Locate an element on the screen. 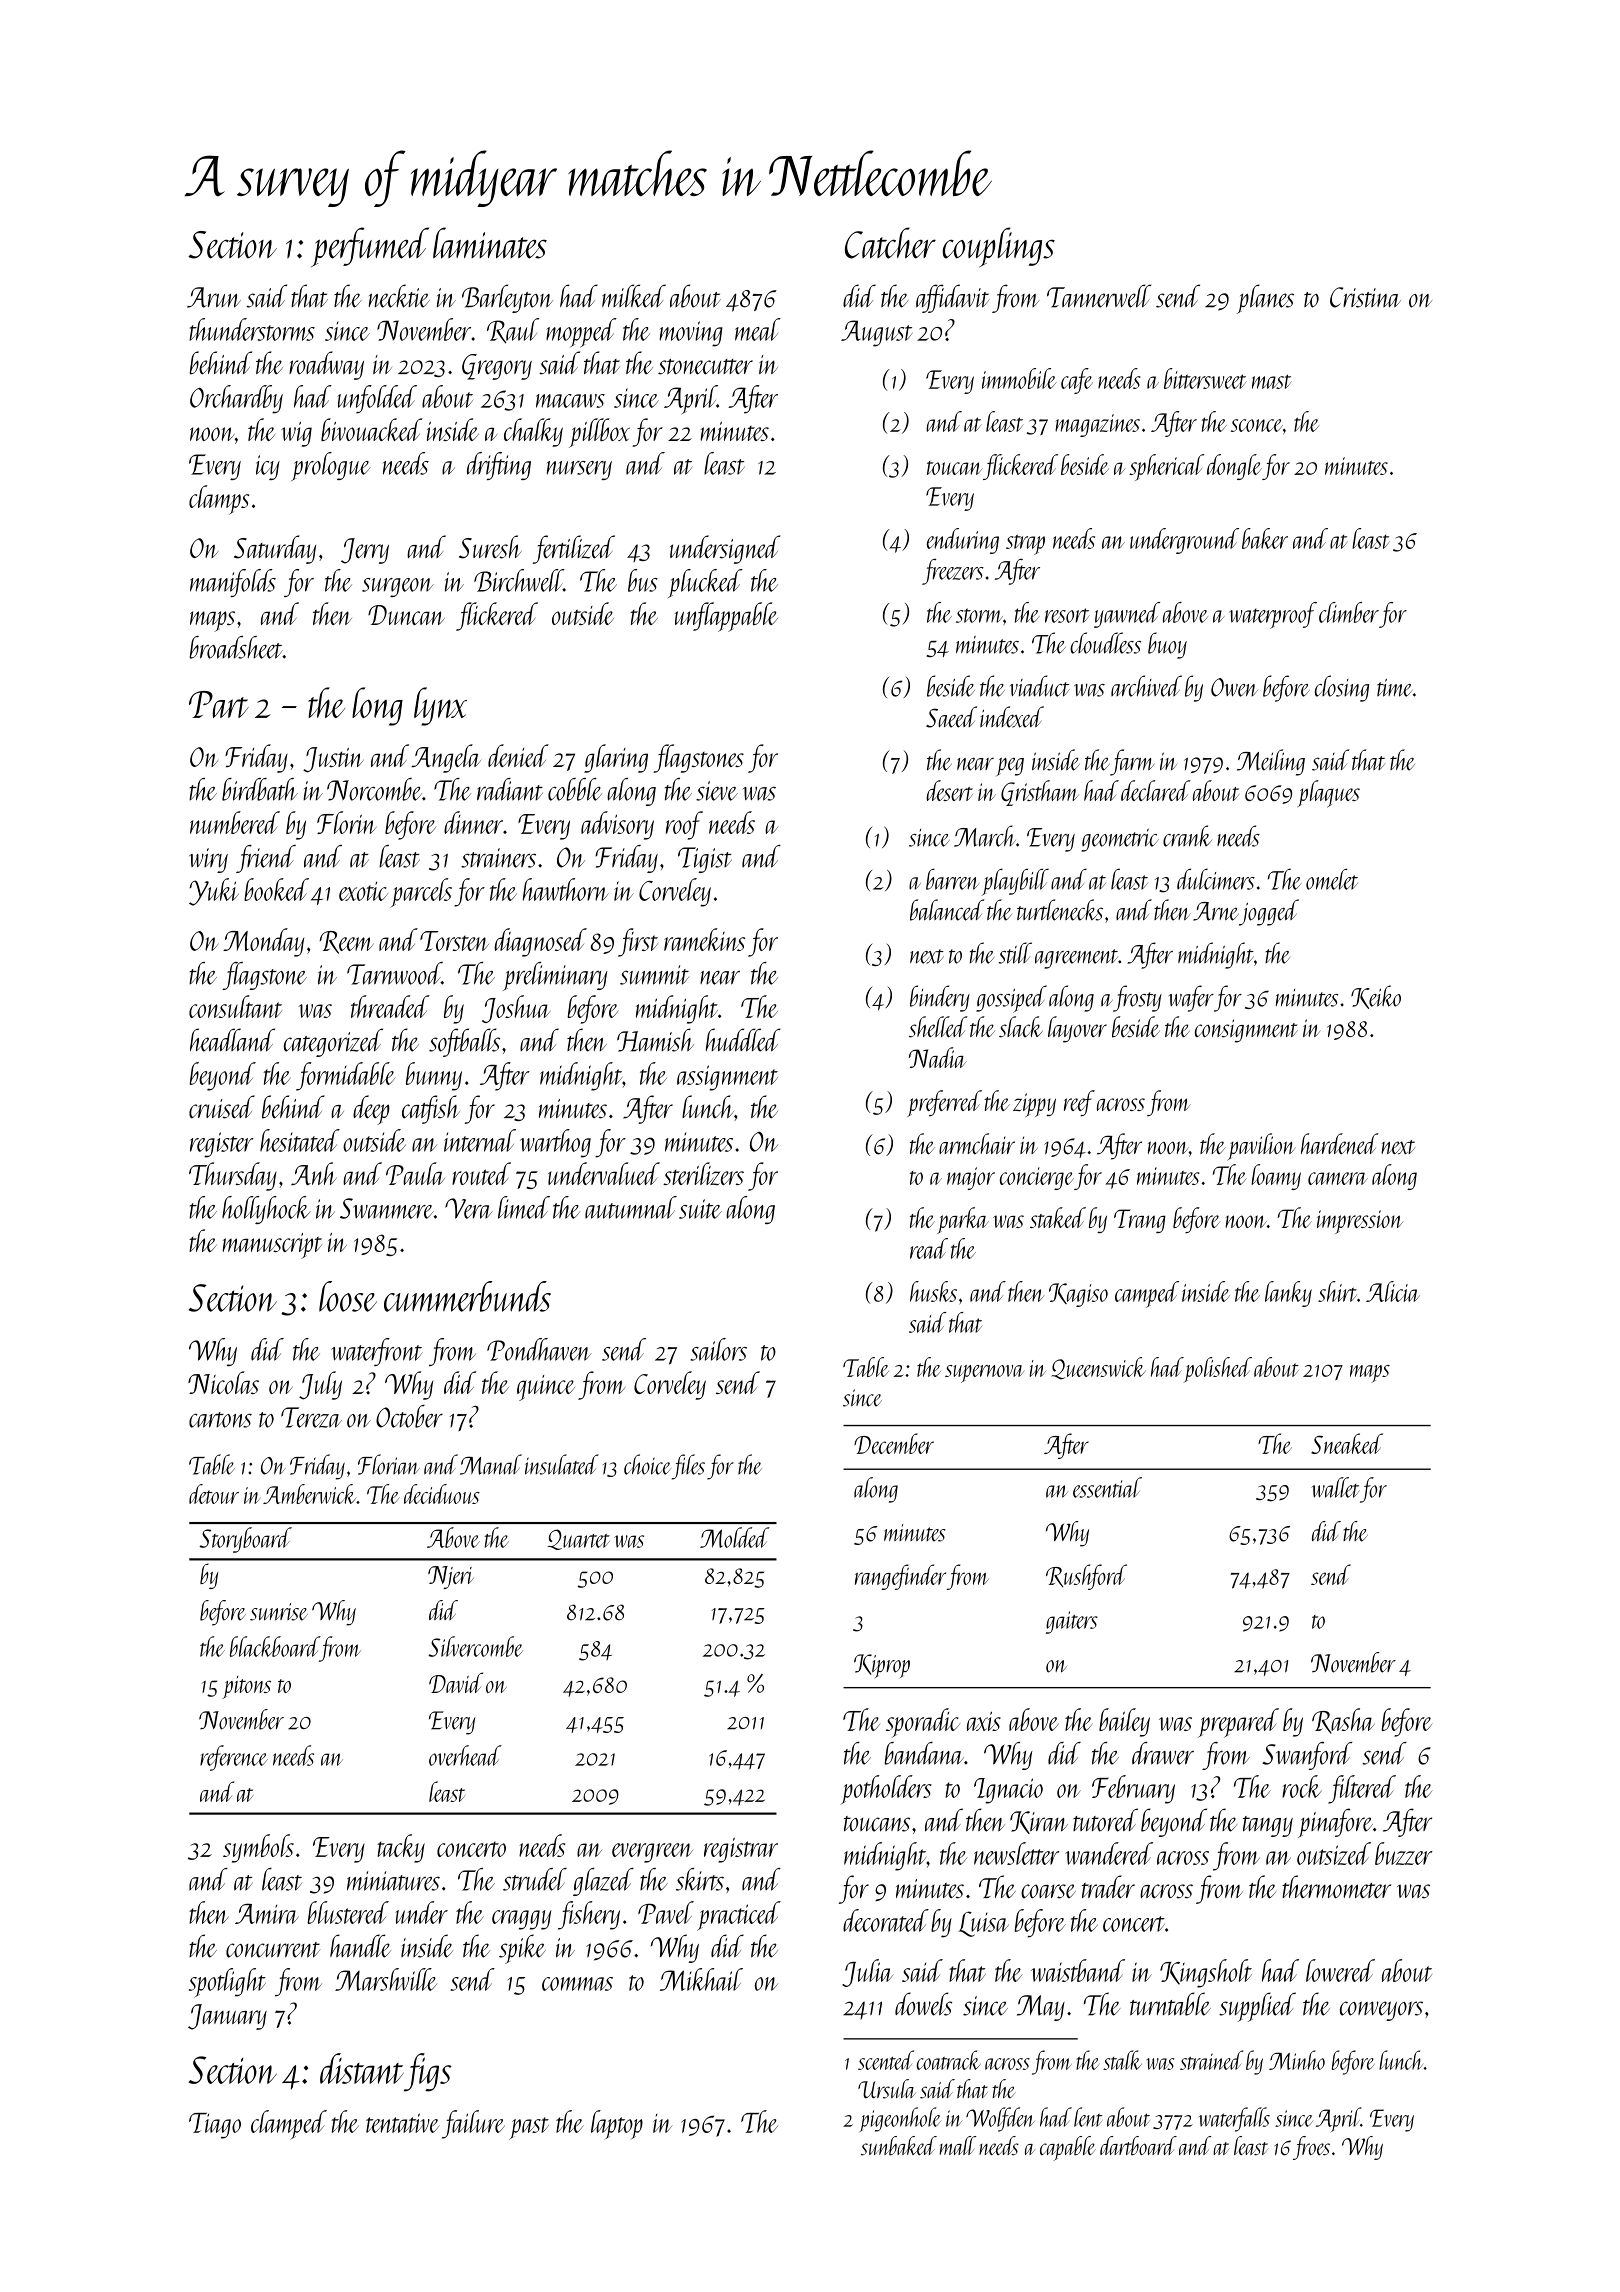 Image resolution: width=1620 pixels, height=2292 pixels. laminates is located at coordinates (490, 243).
